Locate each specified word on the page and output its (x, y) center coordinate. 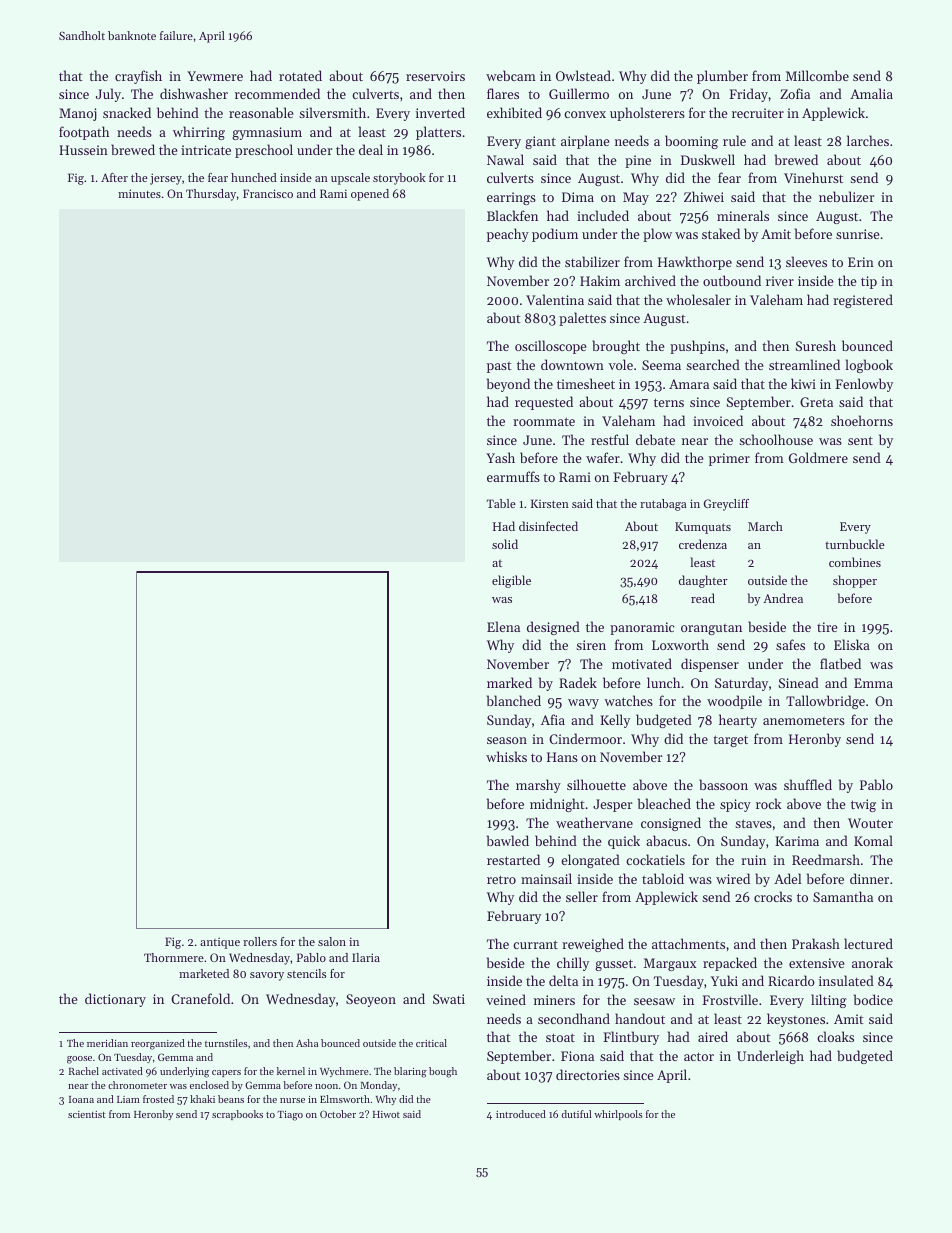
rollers (260, 941)
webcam (511, 75)
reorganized (158, 1044)
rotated (300, 75)
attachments (688, 943)
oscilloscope (551, 347)
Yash (500, 457)
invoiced (718, 420)
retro (501, 879)
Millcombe (817, 75)
